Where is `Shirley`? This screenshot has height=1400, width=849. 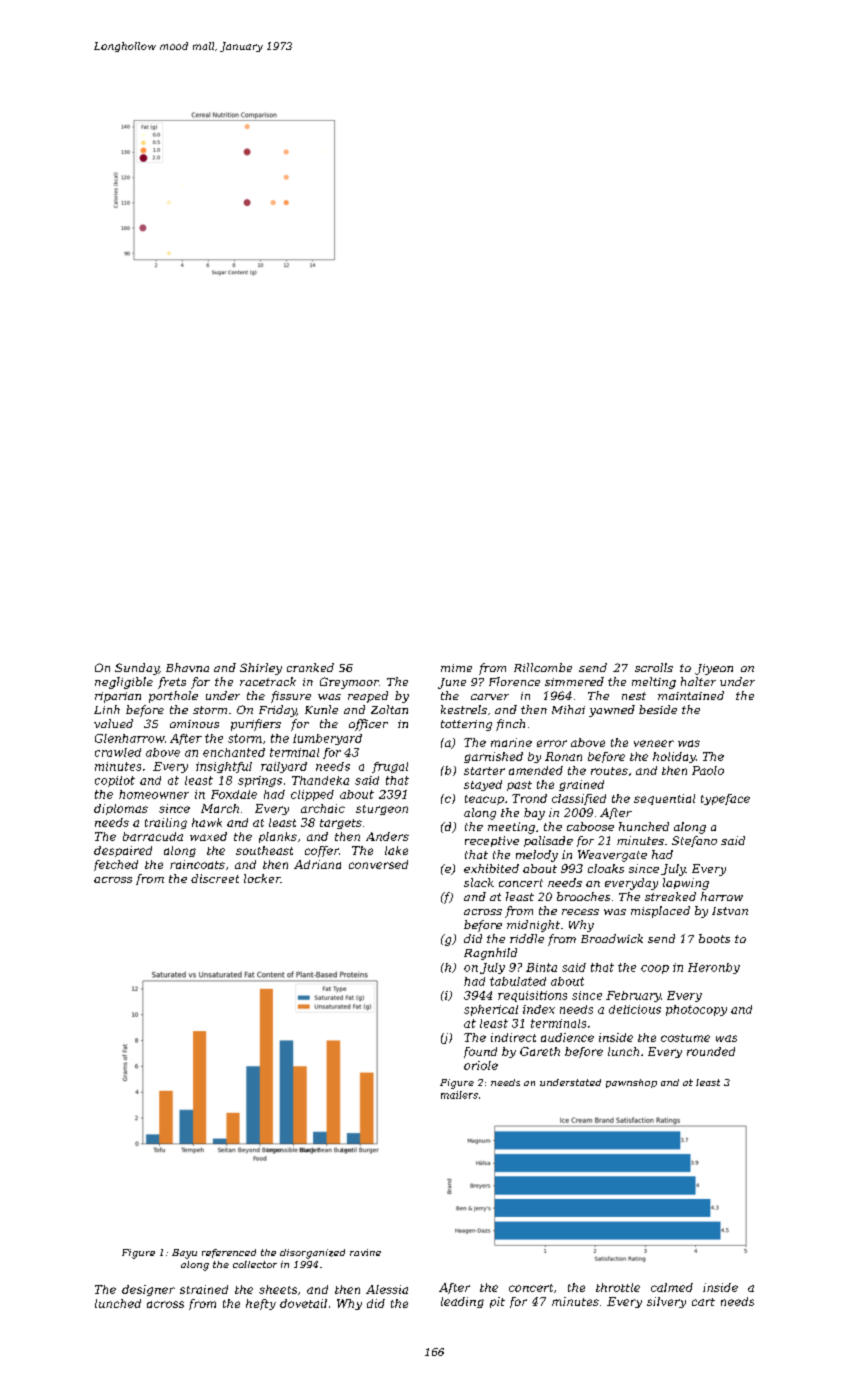 Shirley is located at coordinates (261, 669).
